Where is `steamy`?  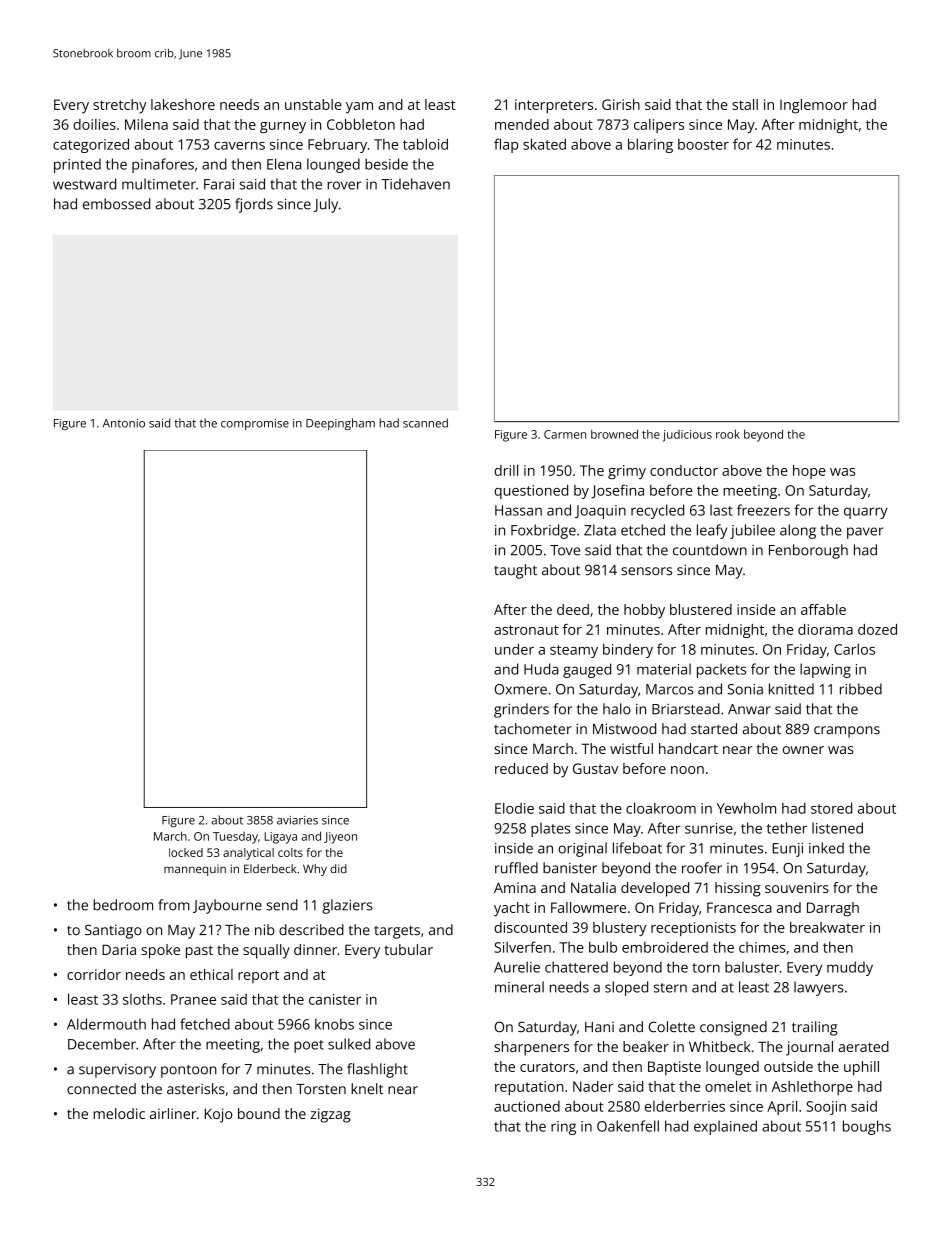
steamy is located at coordinates (574, 651).
